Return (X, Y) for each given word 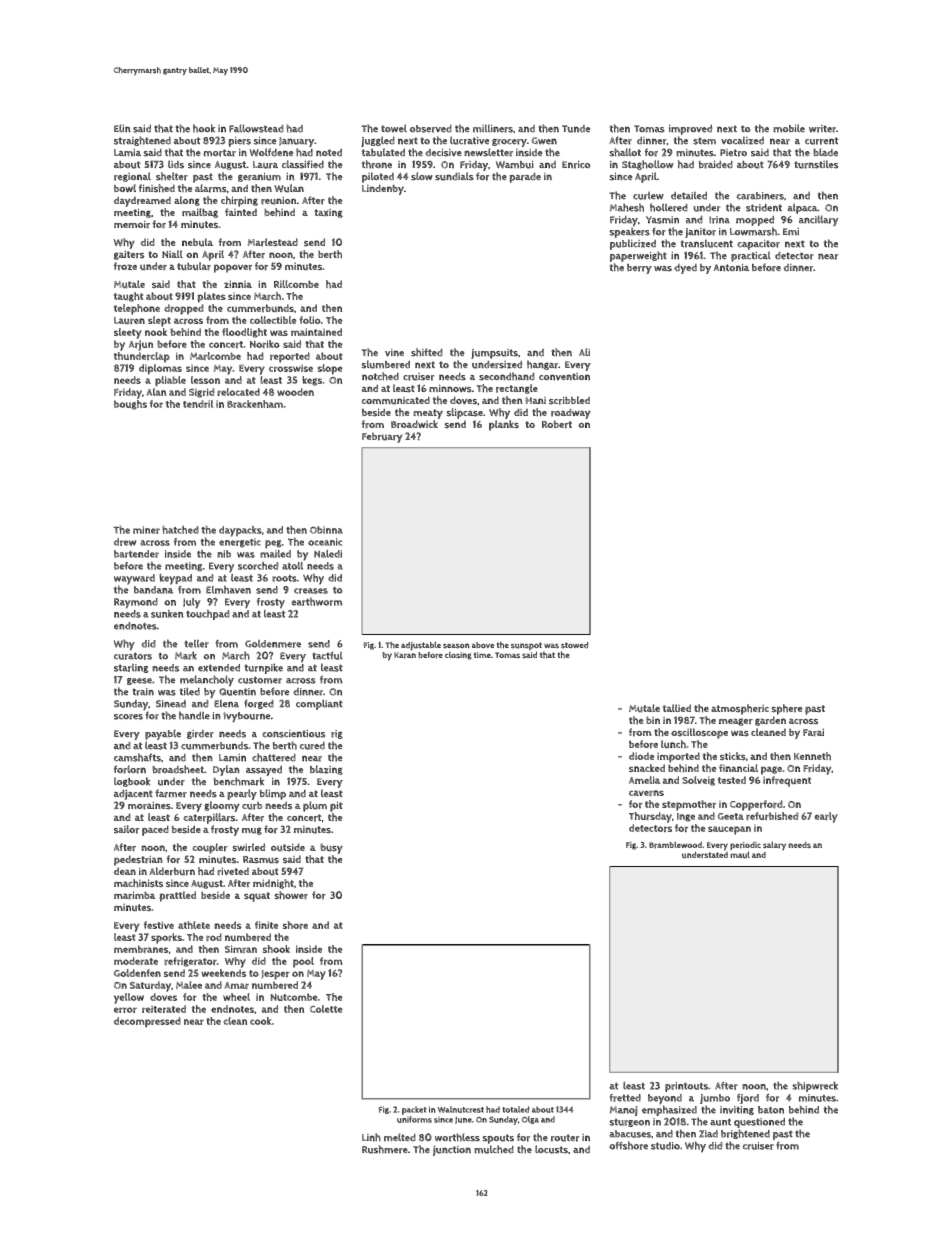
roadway (571, 413)
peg (273, 544)
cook (261, 1021)
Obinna (326, 530)
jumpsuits (494, 354)
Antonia (731, 267)
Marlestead (272, 242)
